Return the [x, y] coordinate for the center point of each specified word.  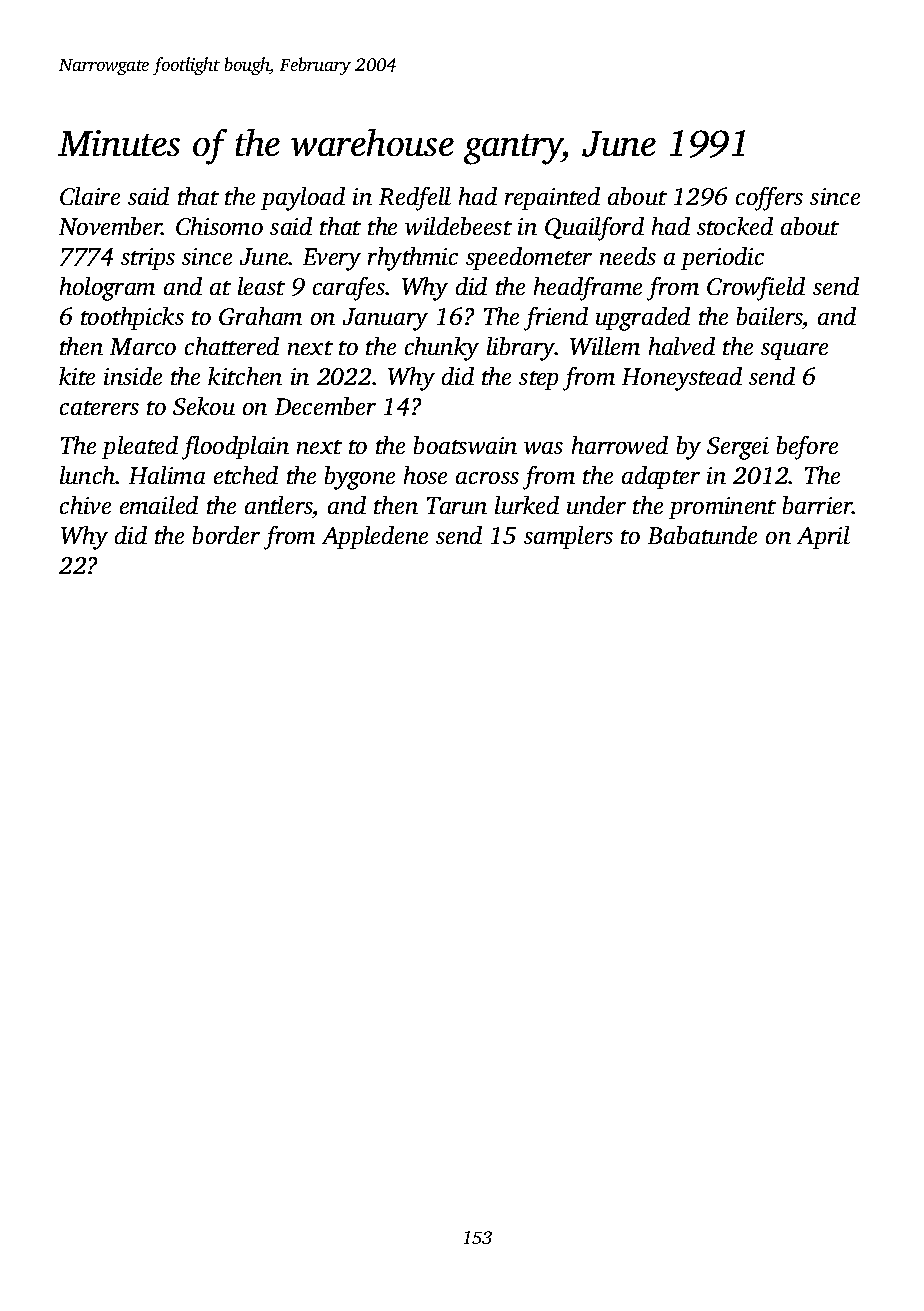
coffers [769, 199]
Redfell [415, 199]
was [543, 448]
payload [303, 199]
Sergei [738, 448]
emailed [159, 505]
